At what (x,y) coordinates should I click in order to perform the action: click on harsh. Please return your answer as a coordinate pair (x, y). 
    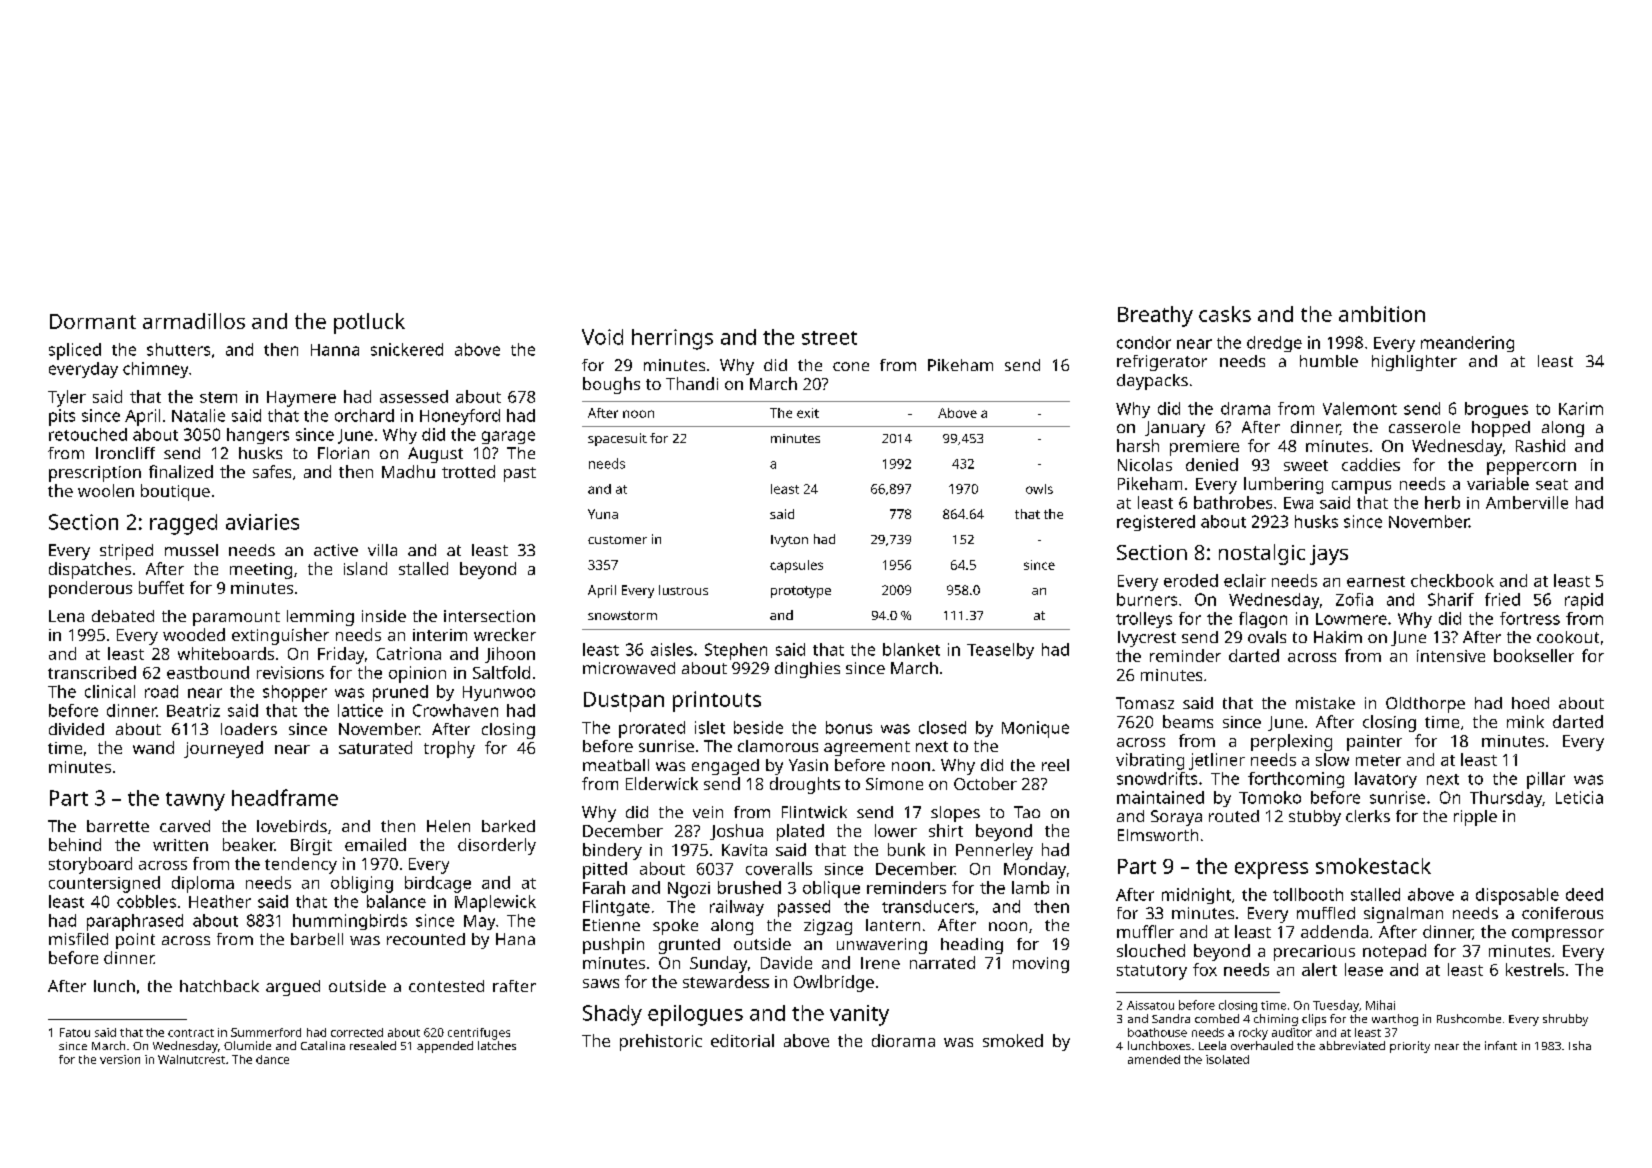
    Looking at the image, I should click on (1138, 445).
